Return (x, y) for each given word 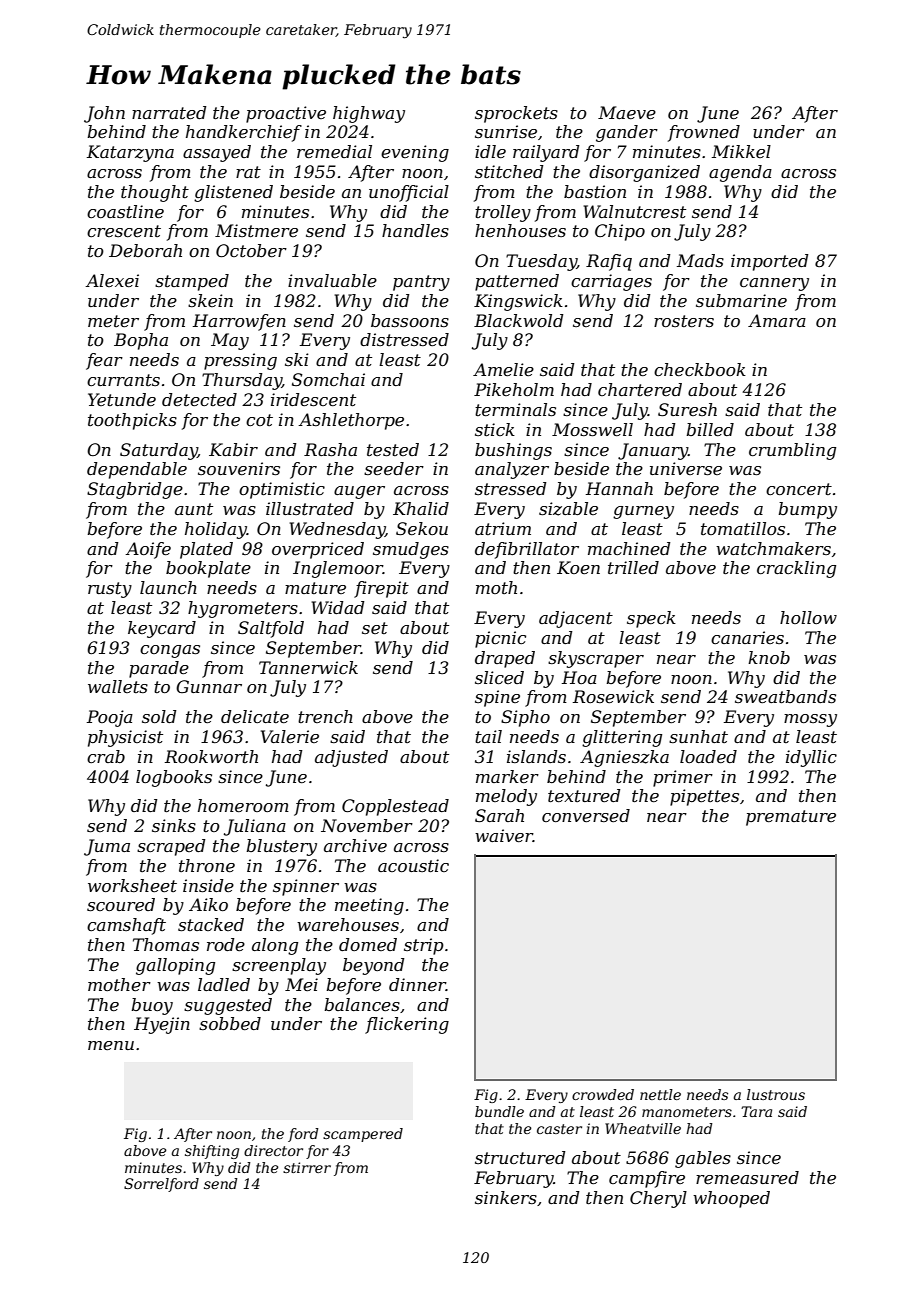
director (273, 1150)
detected (199, 399)
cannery (774, 284)
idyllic (811, 758)
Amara (777, 320)
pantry (421, 283)
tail (488, 736)
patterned (517, 282)
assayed (217, 153)
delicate (255, 716)
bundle (499, 1111)
